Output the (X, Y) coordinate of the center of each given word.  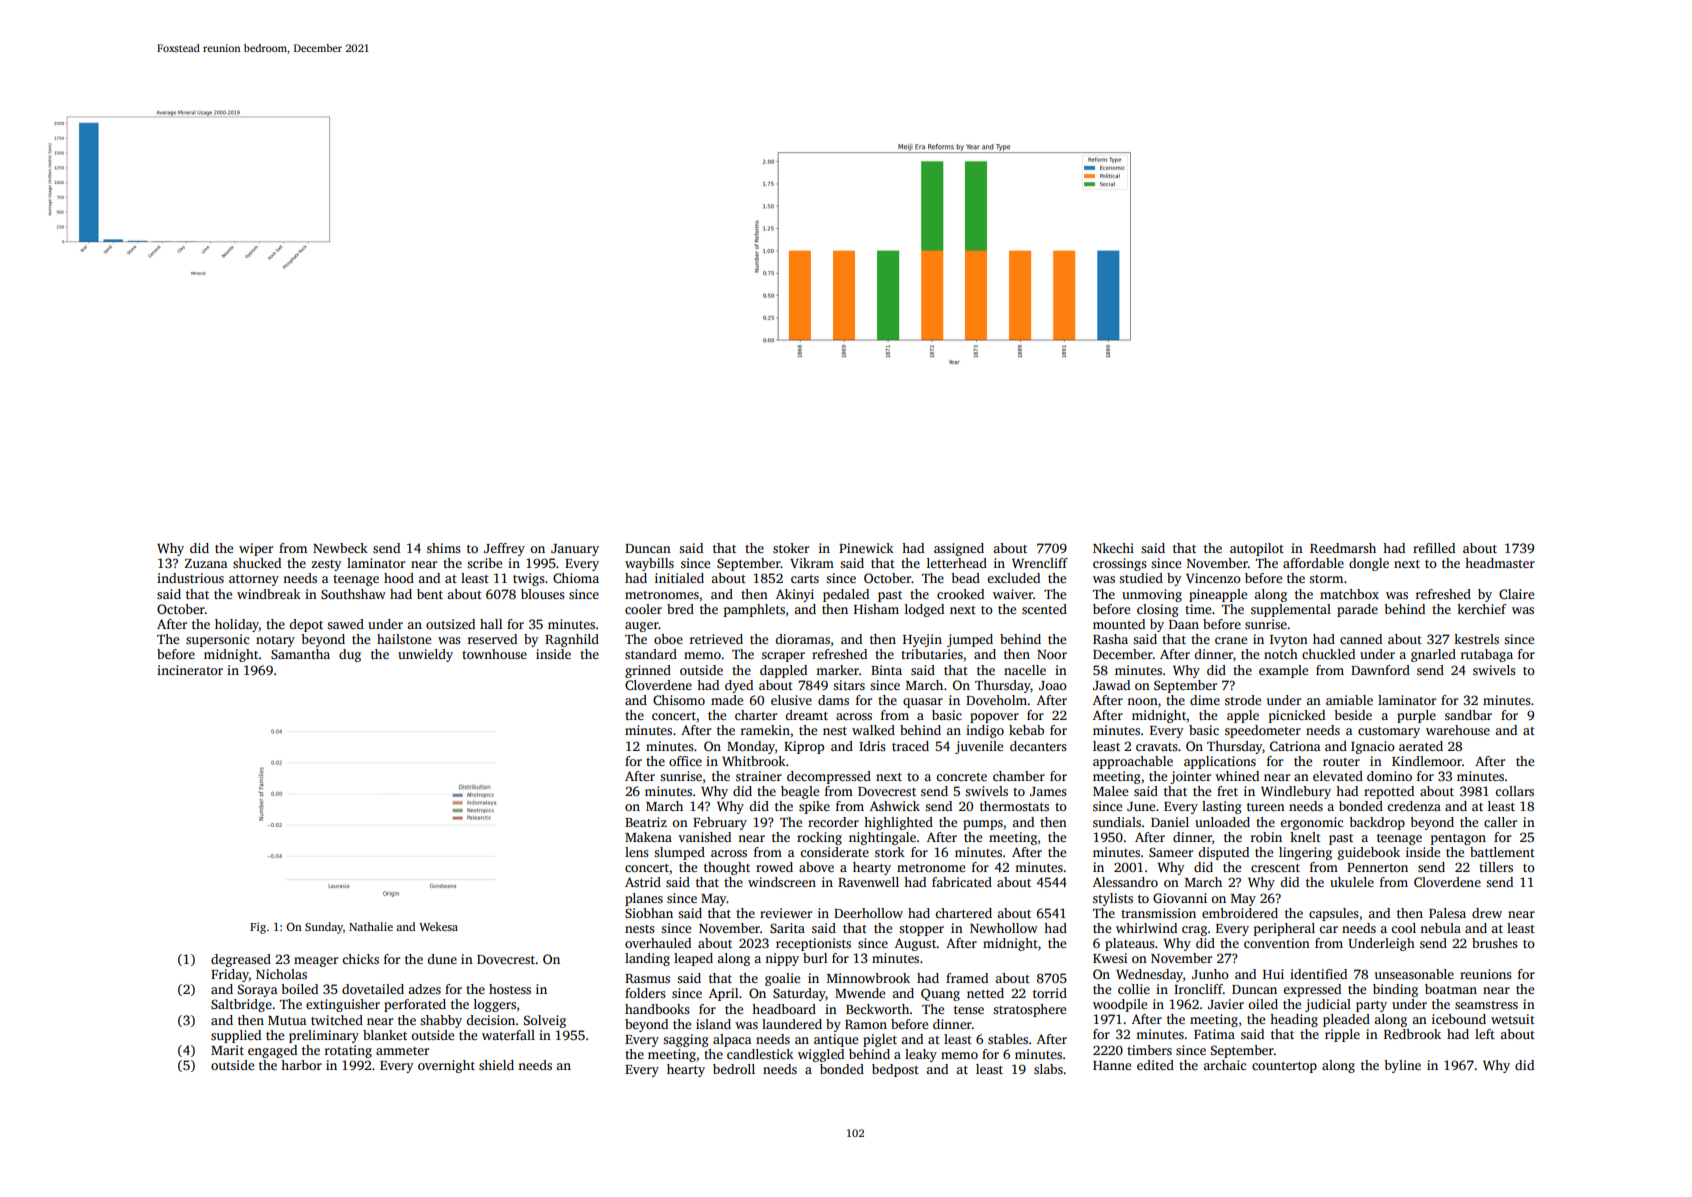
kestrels (1476, 639)
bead (965, 578)
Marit (227, 1050)
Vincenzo (1213, 578)
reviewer (786, 913)
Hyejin (922, 640)
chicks (360, 959)
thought (727, 868)
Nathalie (371, 926)
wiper (256, 549)
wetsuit (1513, 1019)
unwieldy (425, 655)
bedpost (895, 1070)
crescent (1275, 868)
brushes (1495, 943)
